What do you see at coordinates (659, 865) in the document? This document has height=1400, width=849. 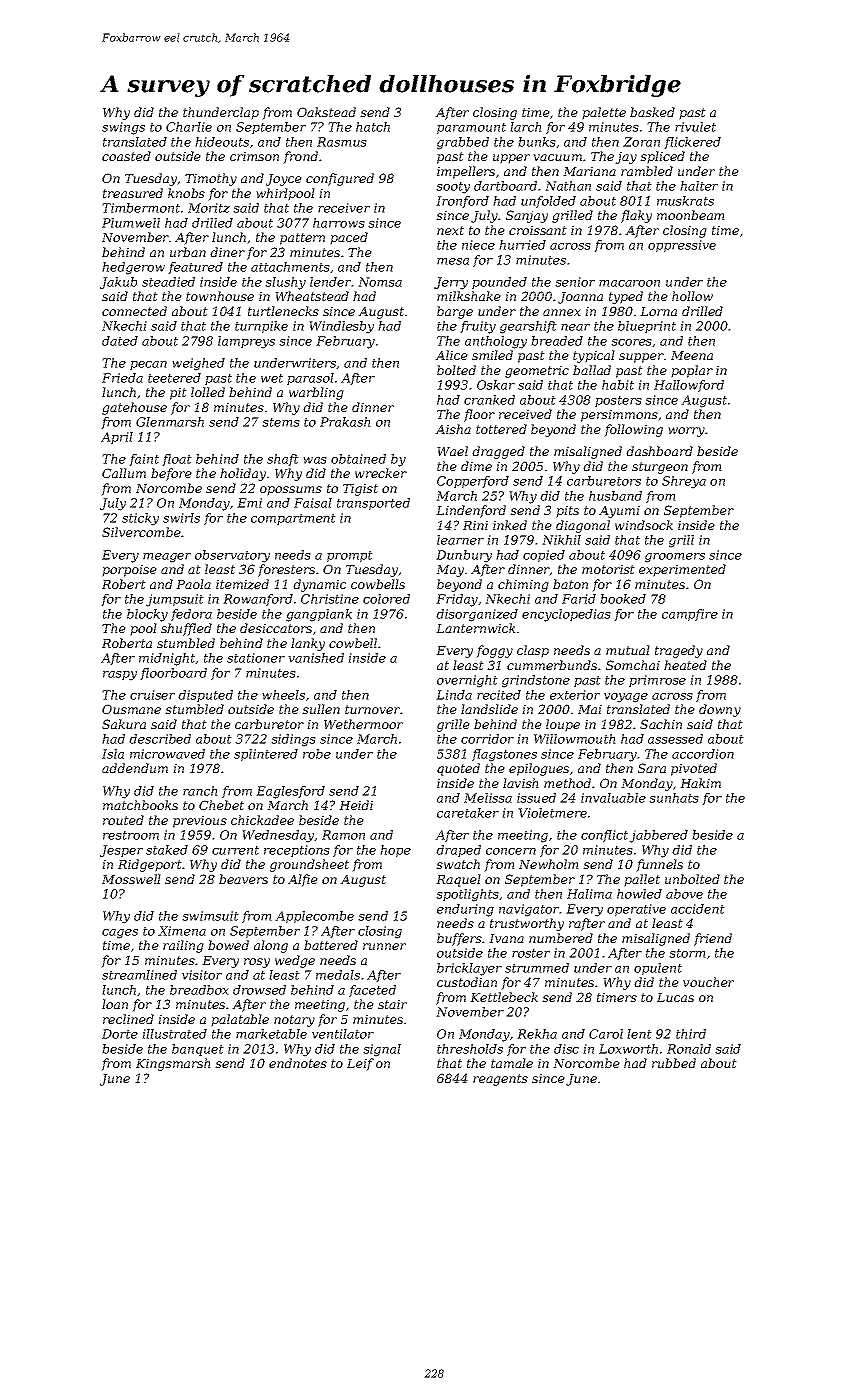 I see `funnels` at bounding box center [659, 865].
